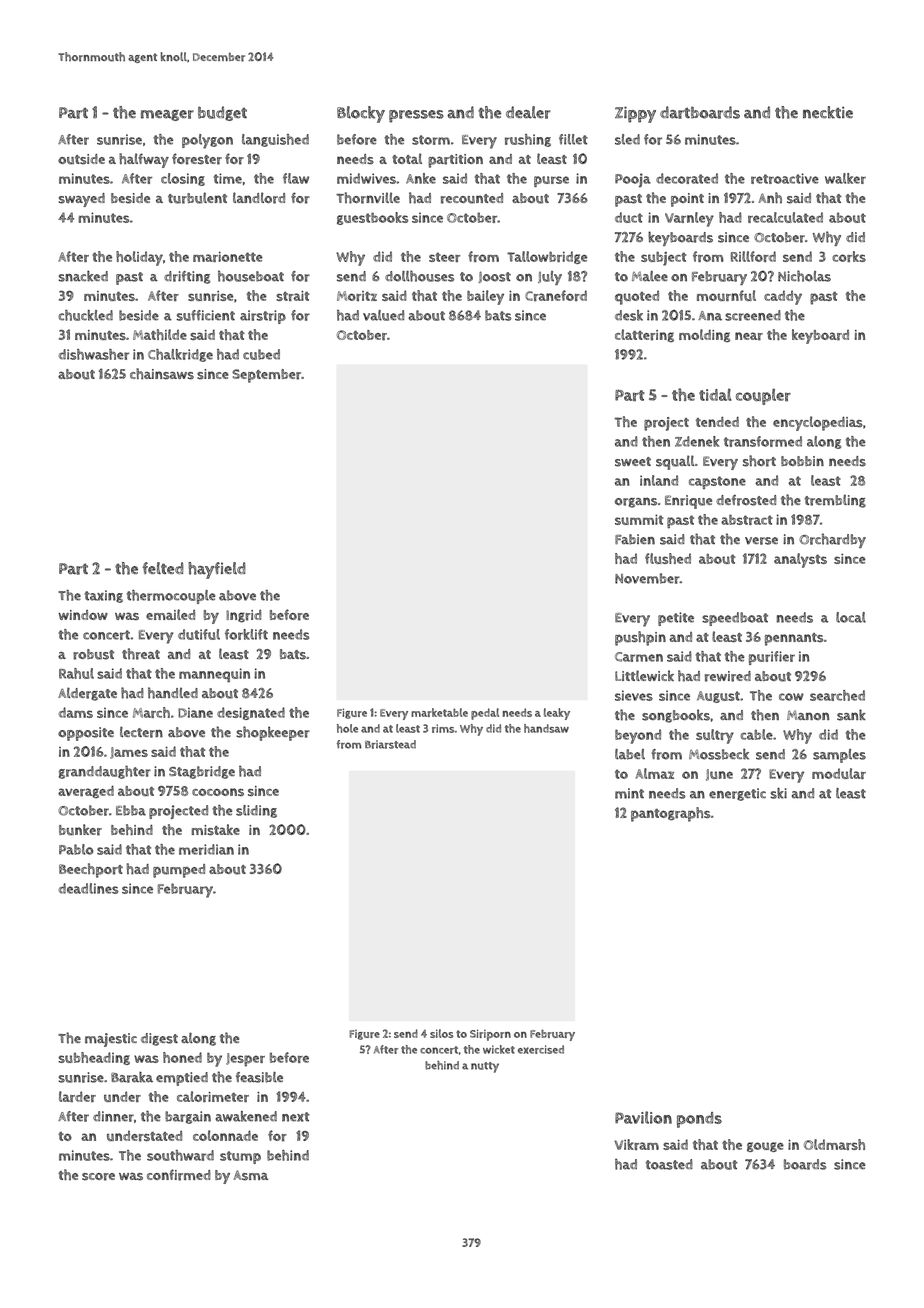  What do you see at coordinates (199, 634) in the document?
I see `dutiful` at bounding box center [199, 634].
